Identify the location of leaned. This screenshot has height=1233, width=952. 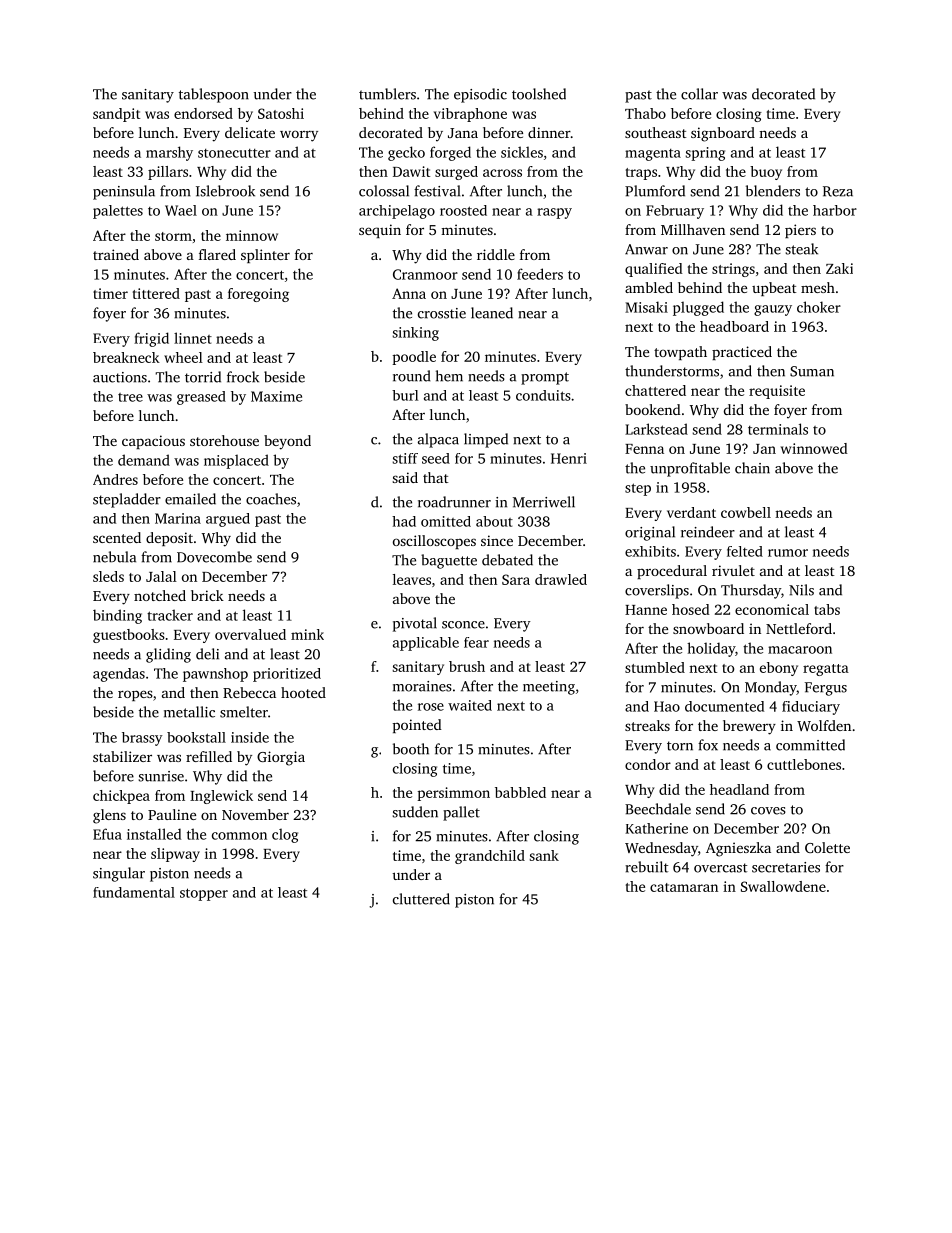
(492, 313).
